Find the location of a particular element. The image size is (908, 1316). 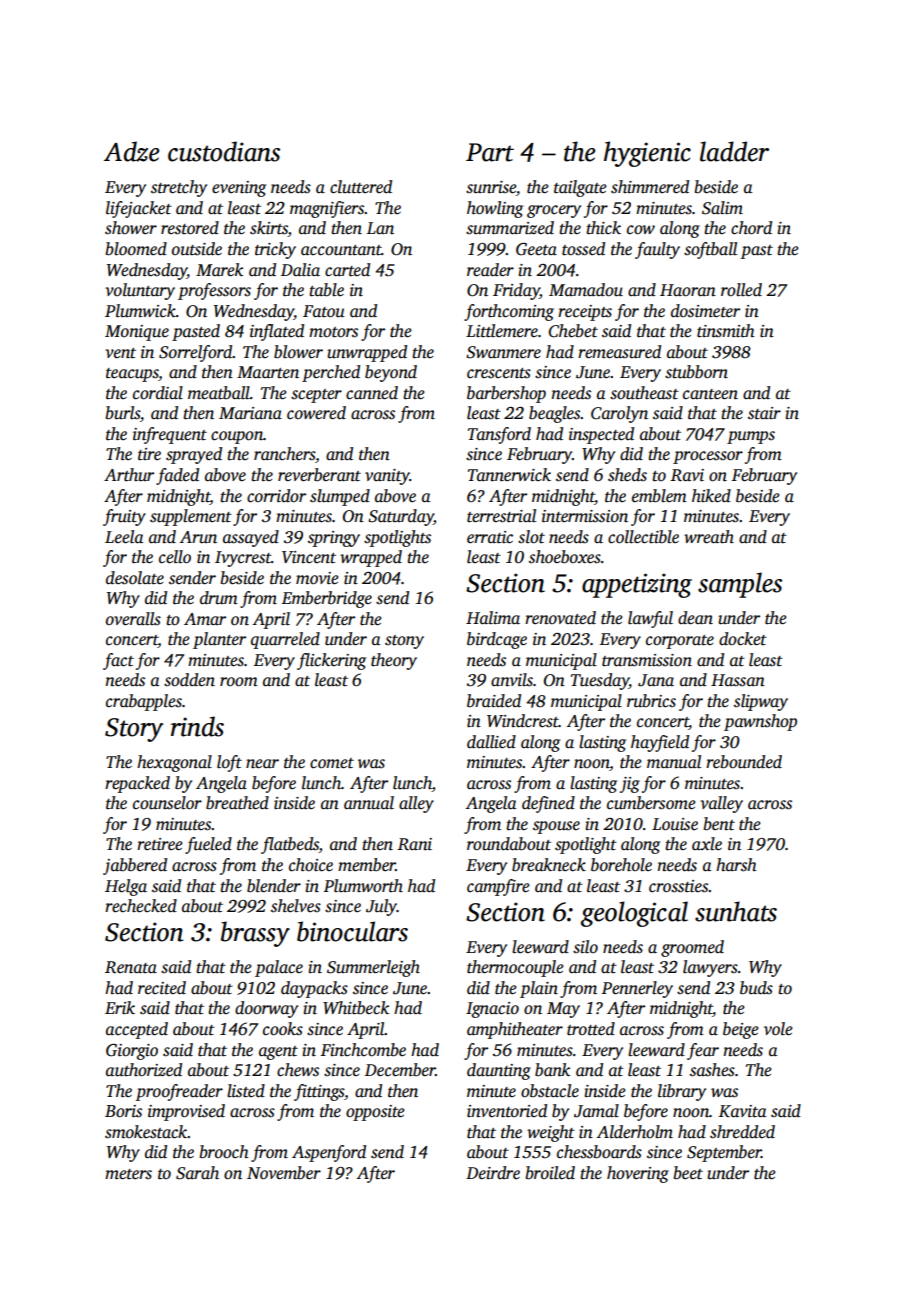

near is located at coordinates (262, 764).
